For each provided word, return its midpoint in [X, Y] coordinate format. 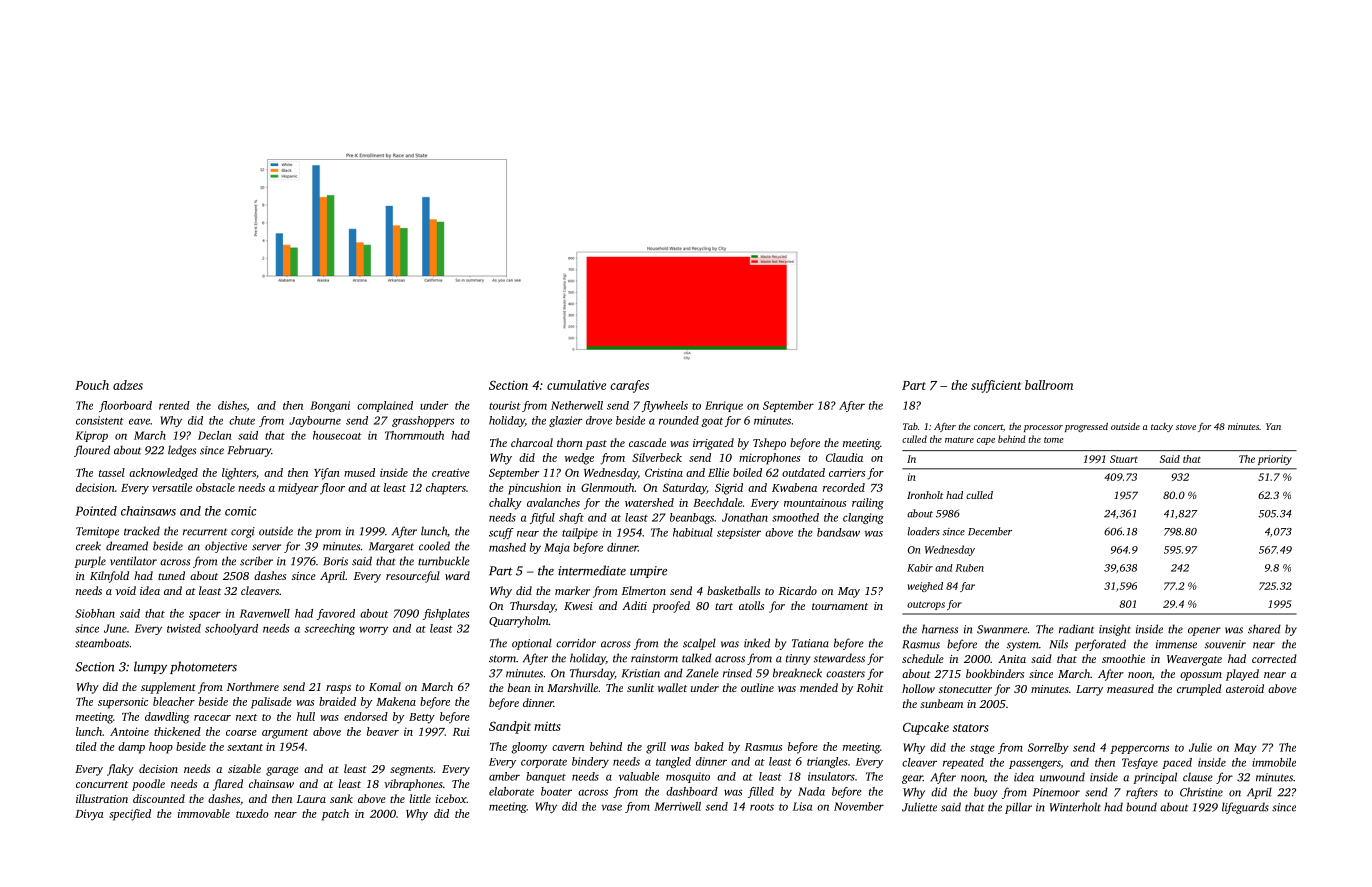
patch [335, 815]
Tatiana [810, 643]
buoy [985, 793]
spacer [205, 615]
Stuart [1124, 459]
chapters [446, 489]
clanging [863, 518]
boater [556, 791]
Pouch [92, 385]
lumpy [150, 667]
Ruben [969, 568]
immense [1176, 644]
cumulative [576, 385]
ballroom [1049, 385]
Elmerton [644, 590]
